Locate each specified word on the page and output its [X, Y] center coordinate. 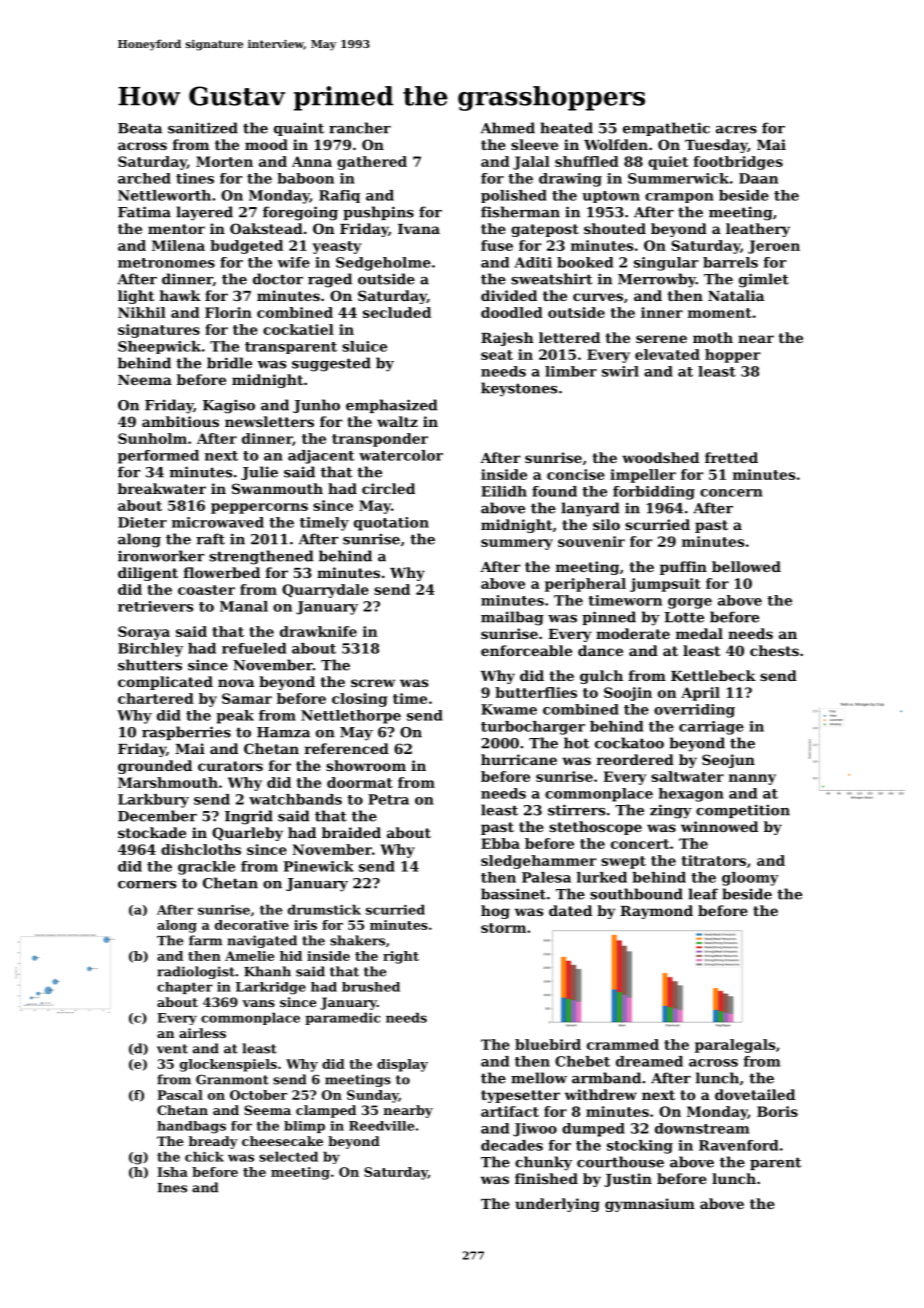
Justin [628, 1180]
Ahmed [508, 128]
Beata [140, 128]
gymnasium [650, 1205]
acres [736, 130]
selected [288, 1156]
